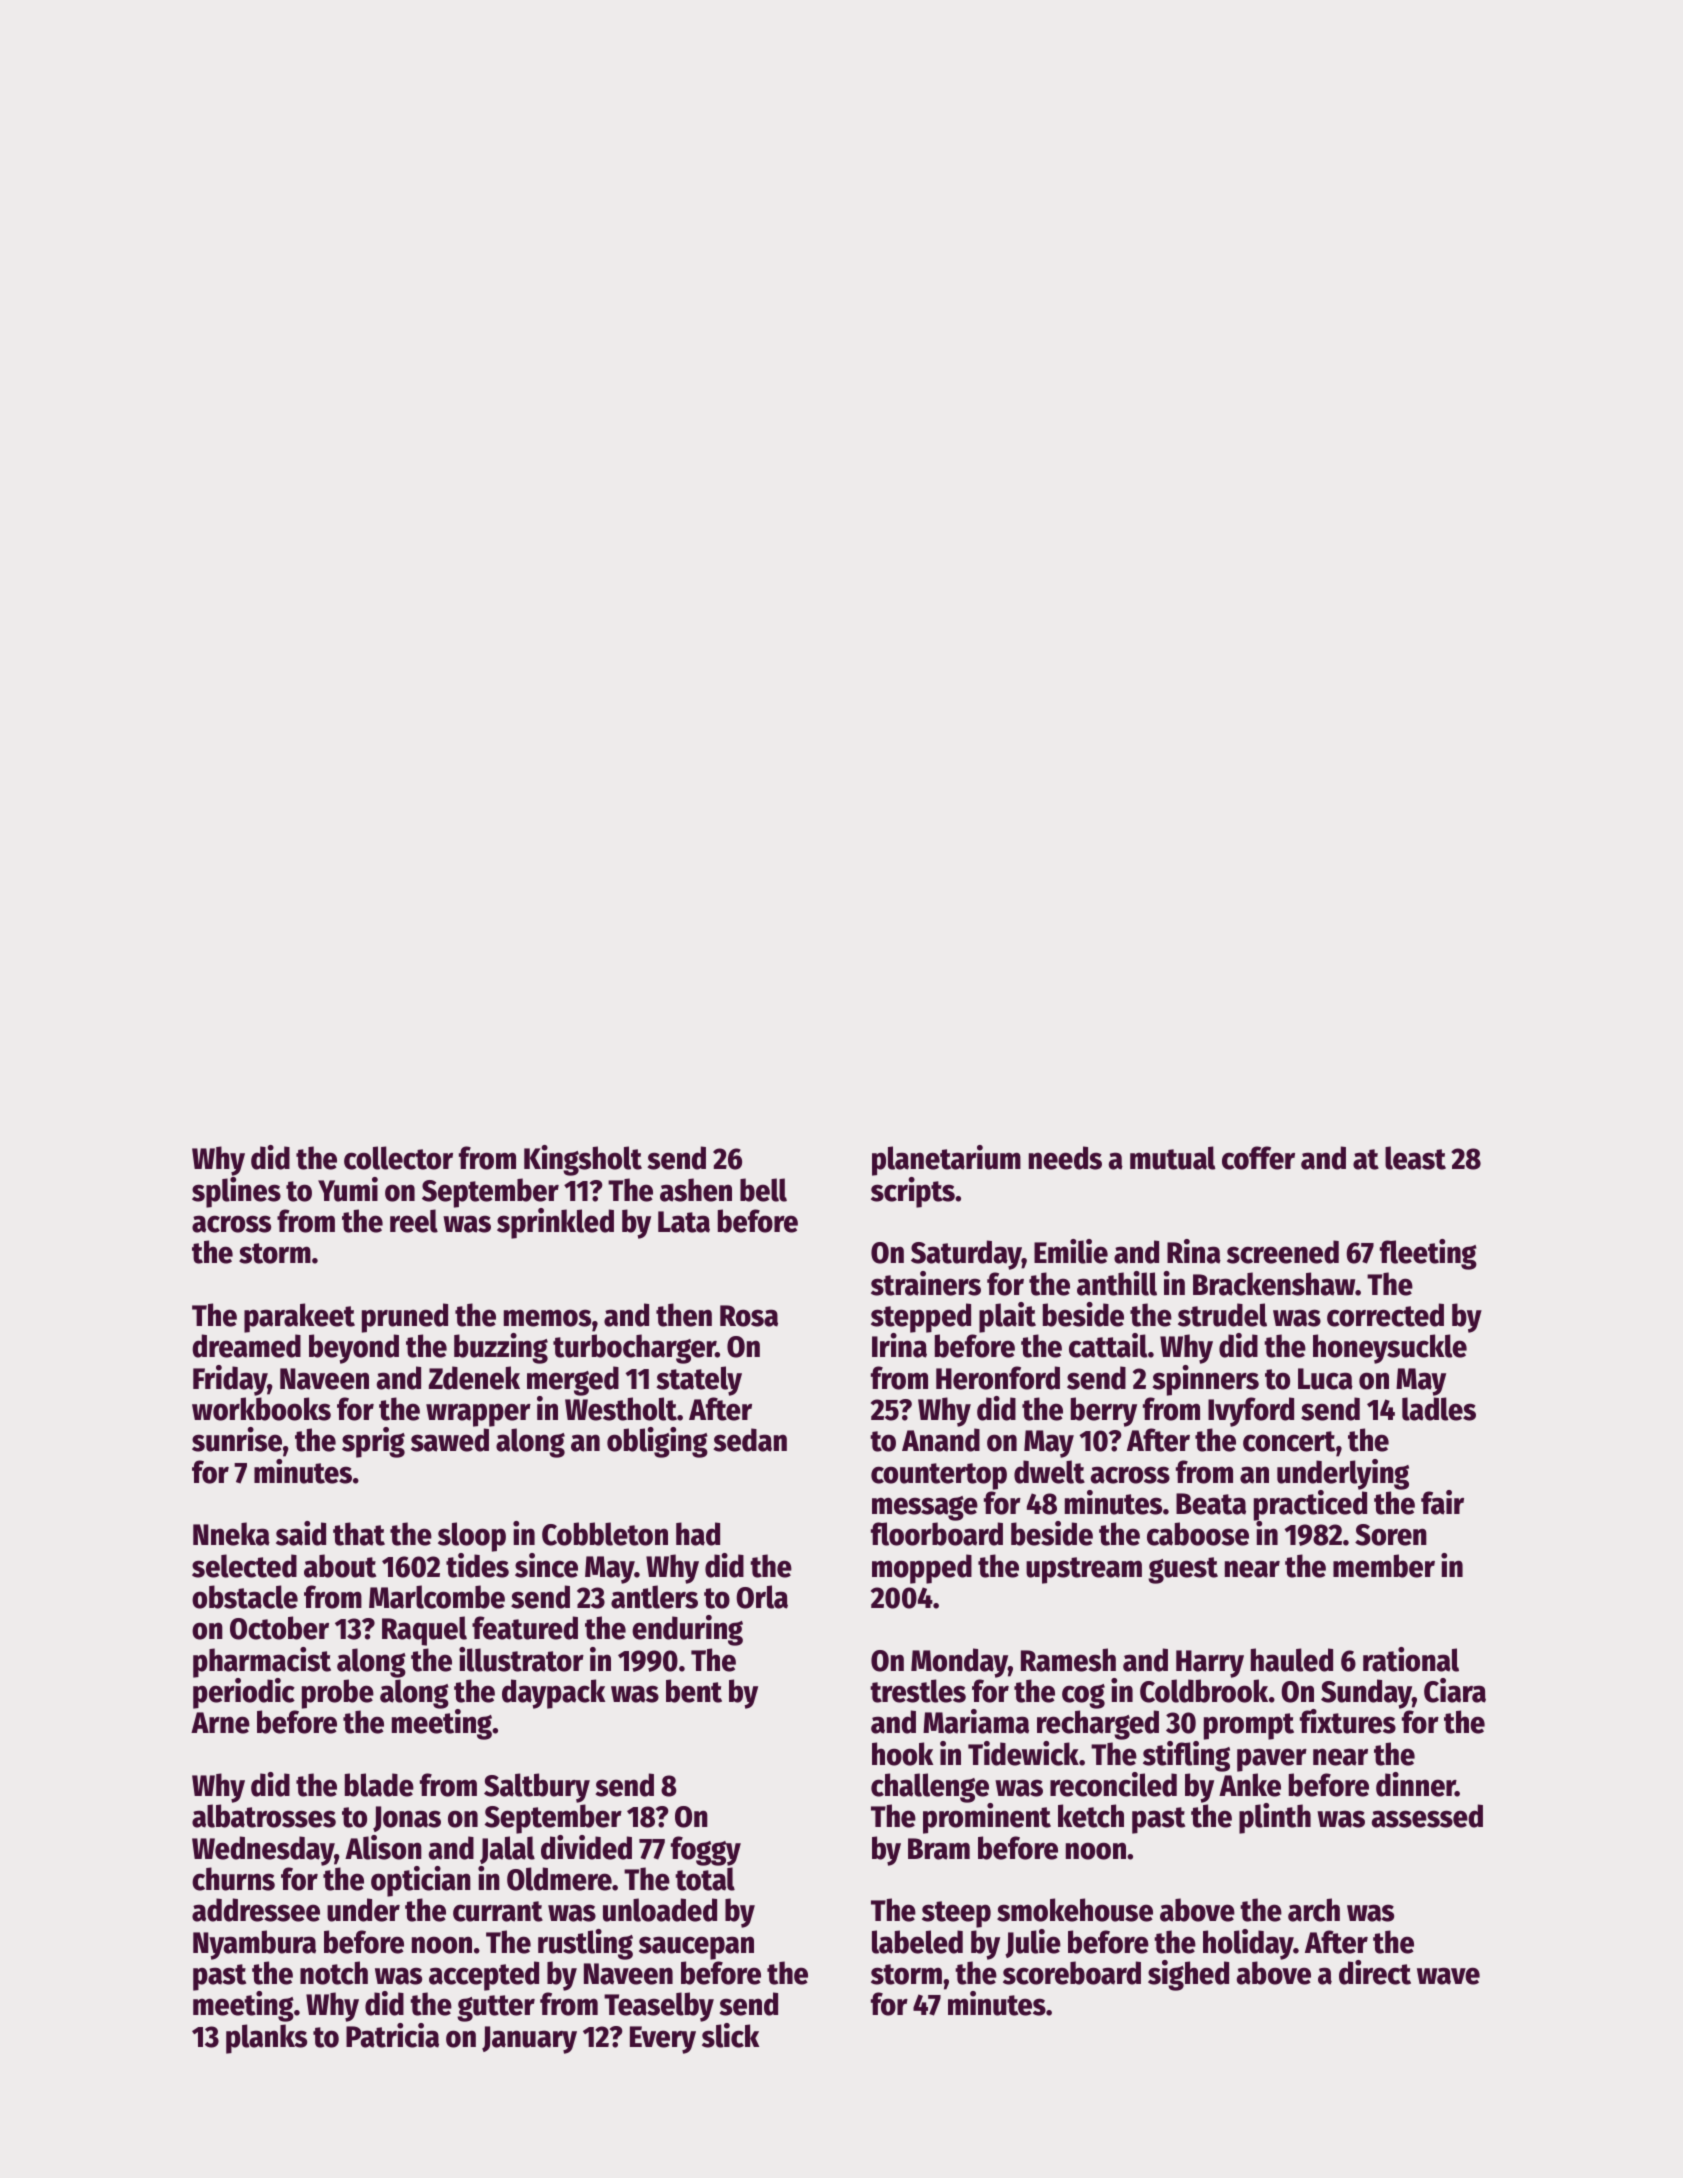 Image resolution: width=1683 pixels, height=2178 pixels. Describe the element at coordinates (405, 1318) in the image. I see `pruned` at that location.
